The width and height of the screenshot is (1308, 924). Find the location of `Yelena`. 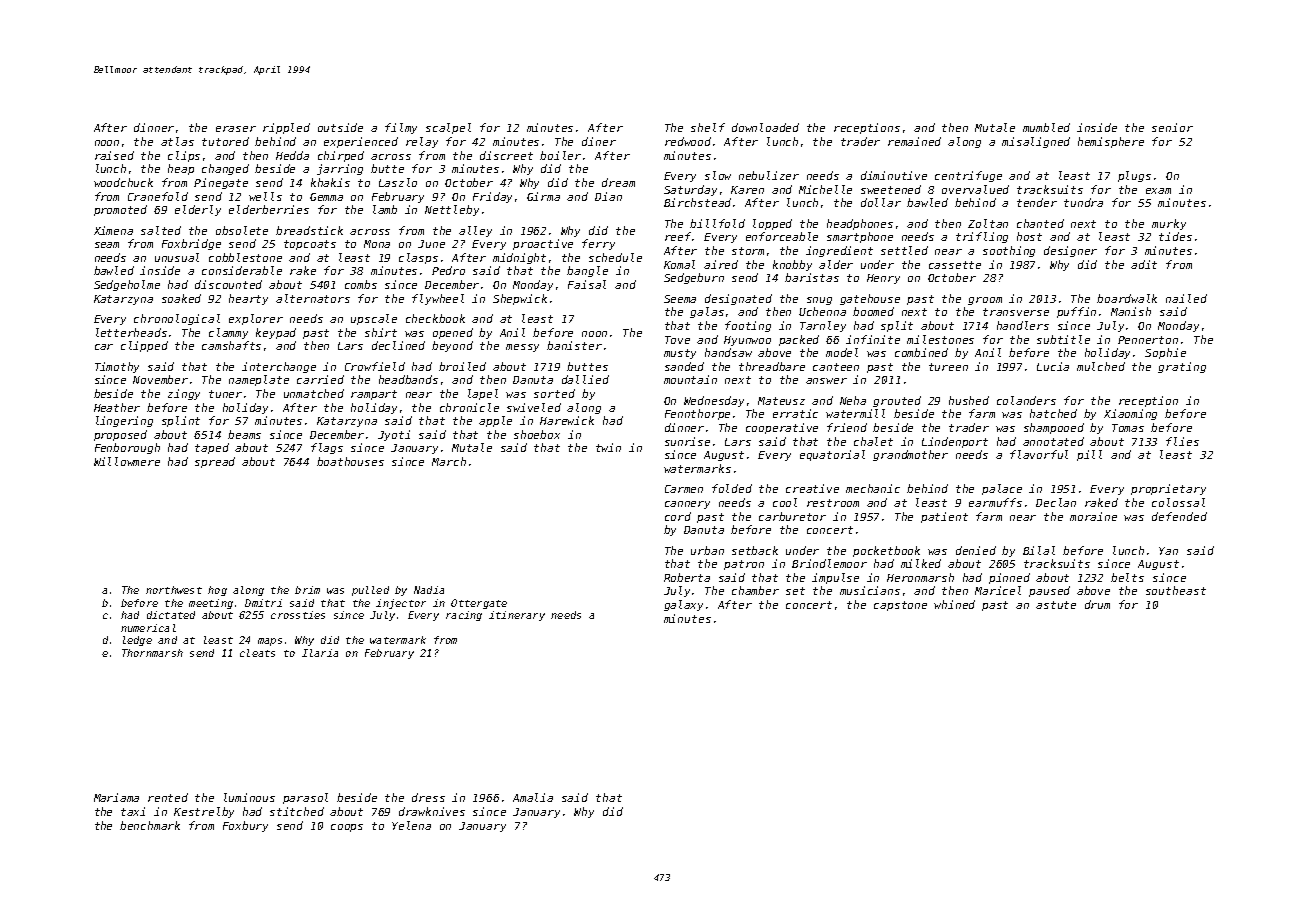

Yelena is located at coordinates (411, 825).
